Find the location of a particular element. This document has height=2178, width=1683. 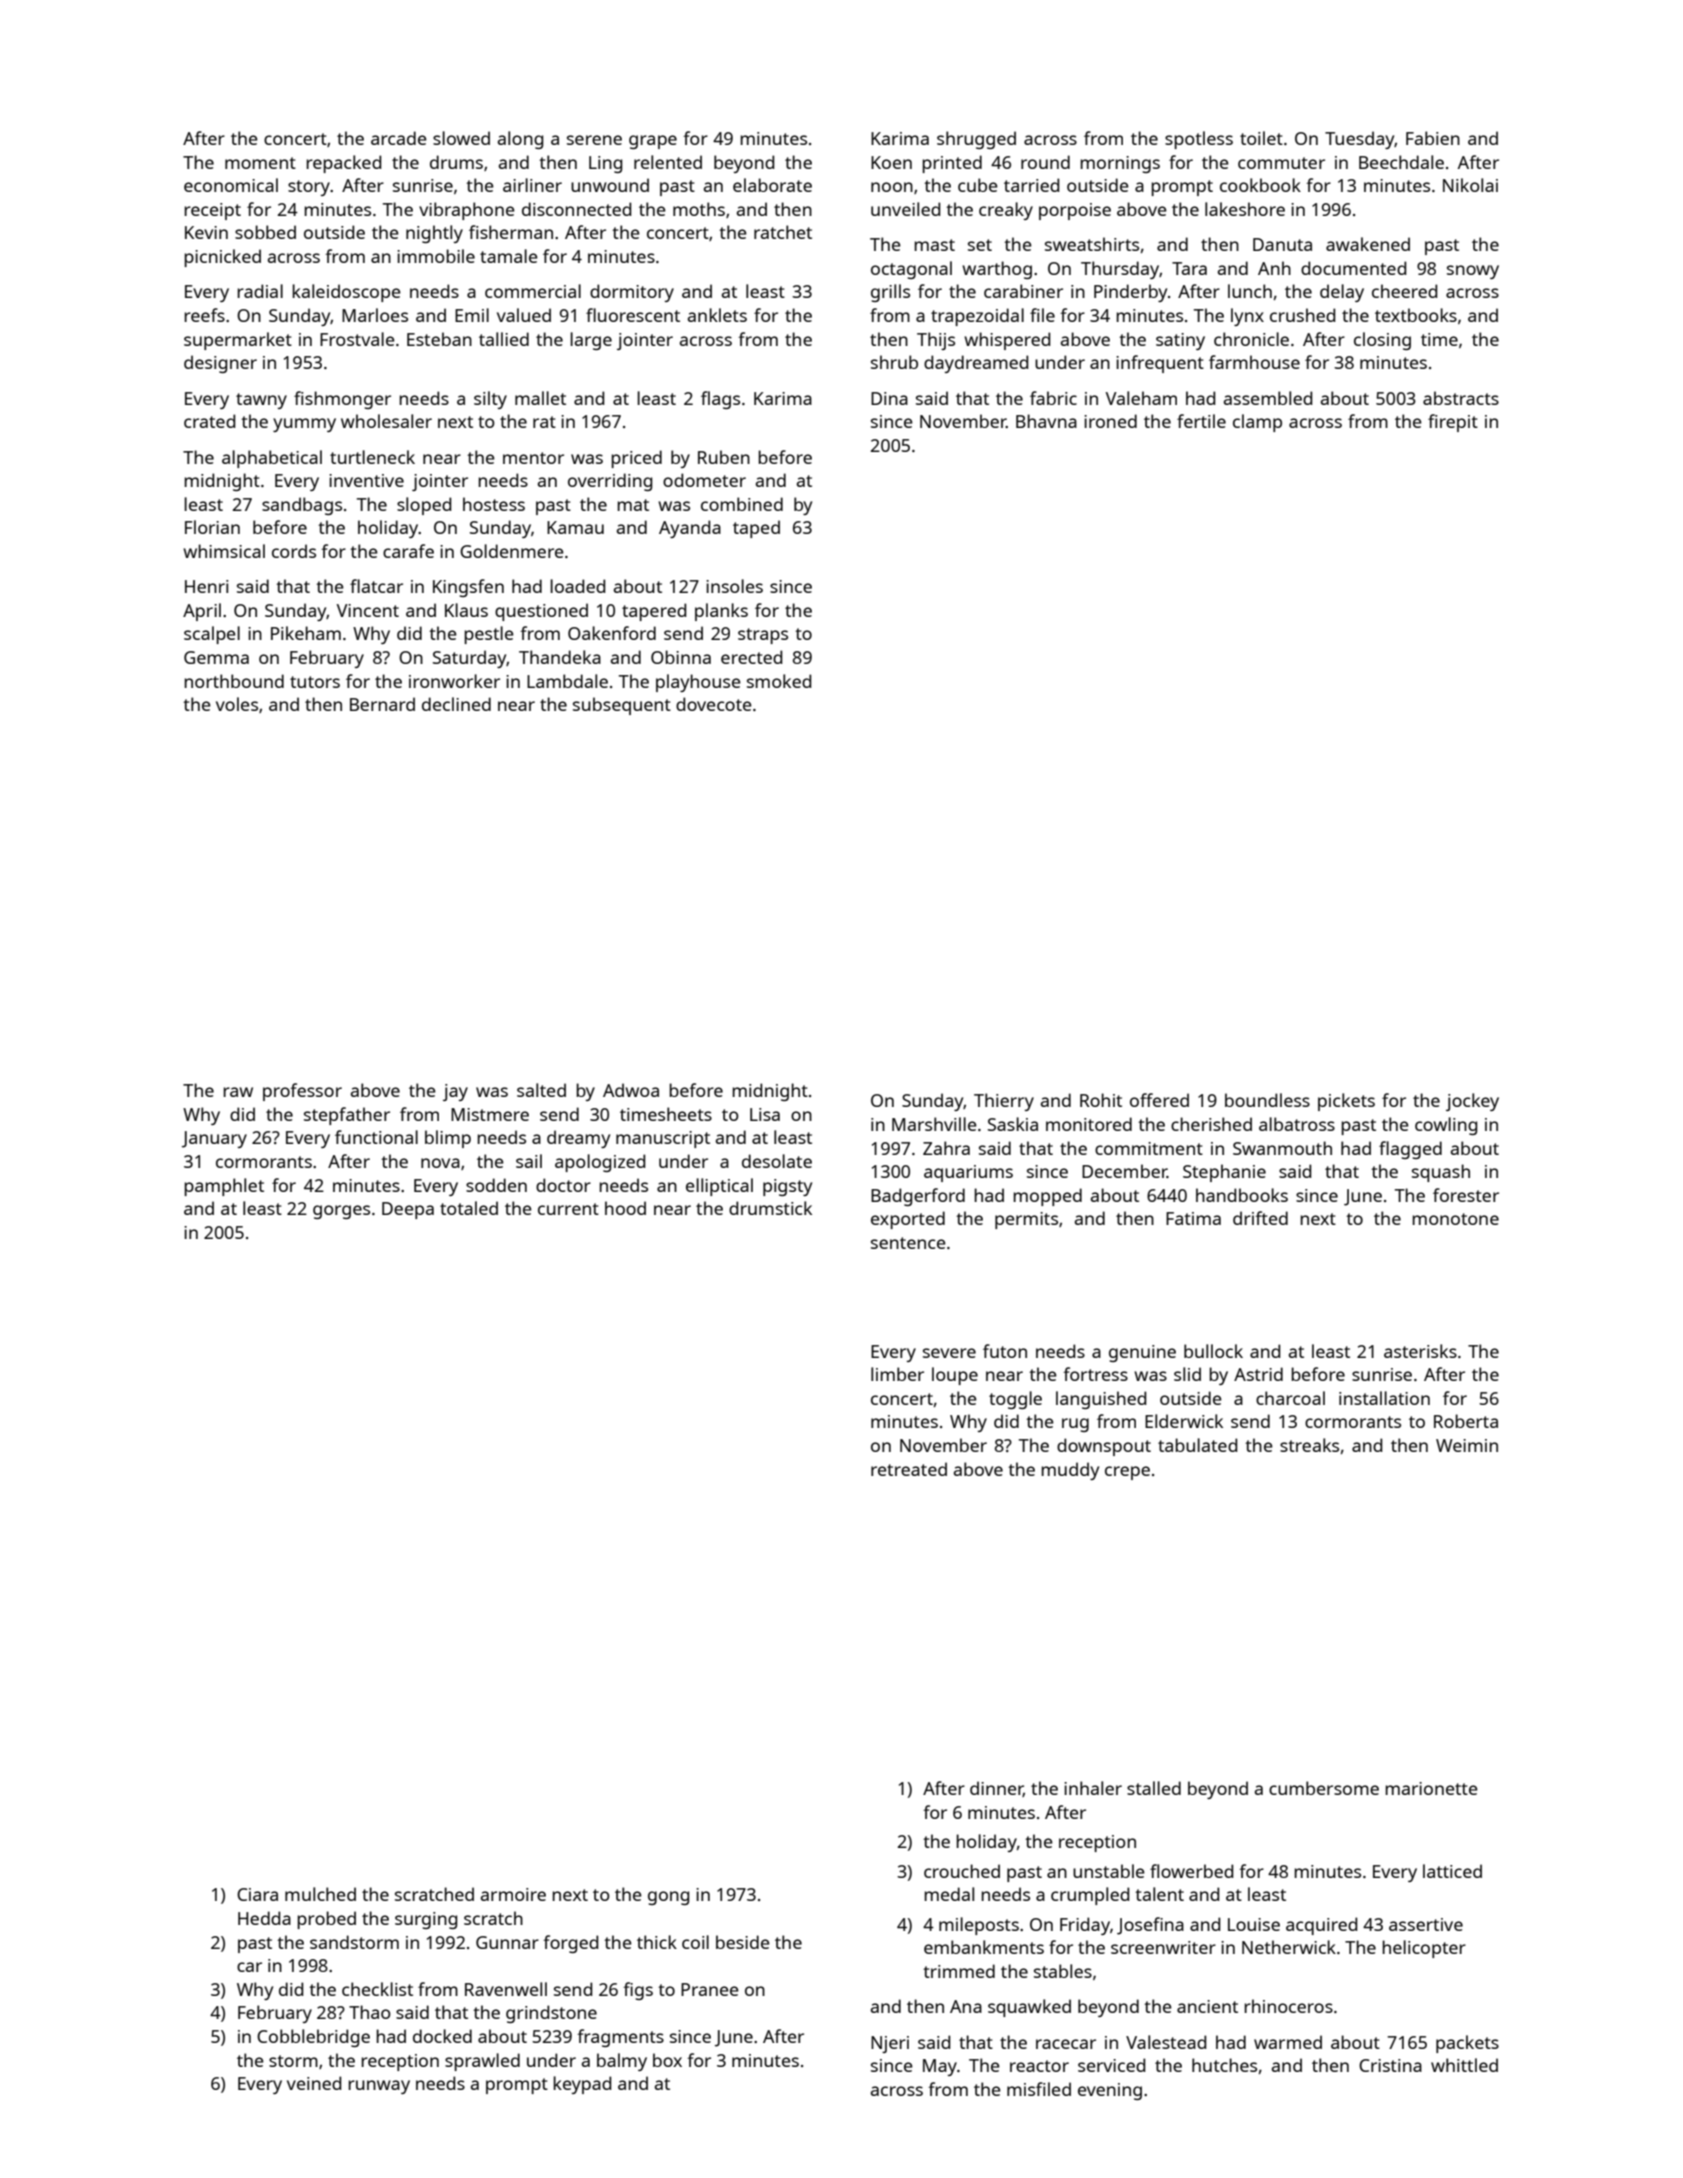

Lambdale is located at coordinates (567, 681).
